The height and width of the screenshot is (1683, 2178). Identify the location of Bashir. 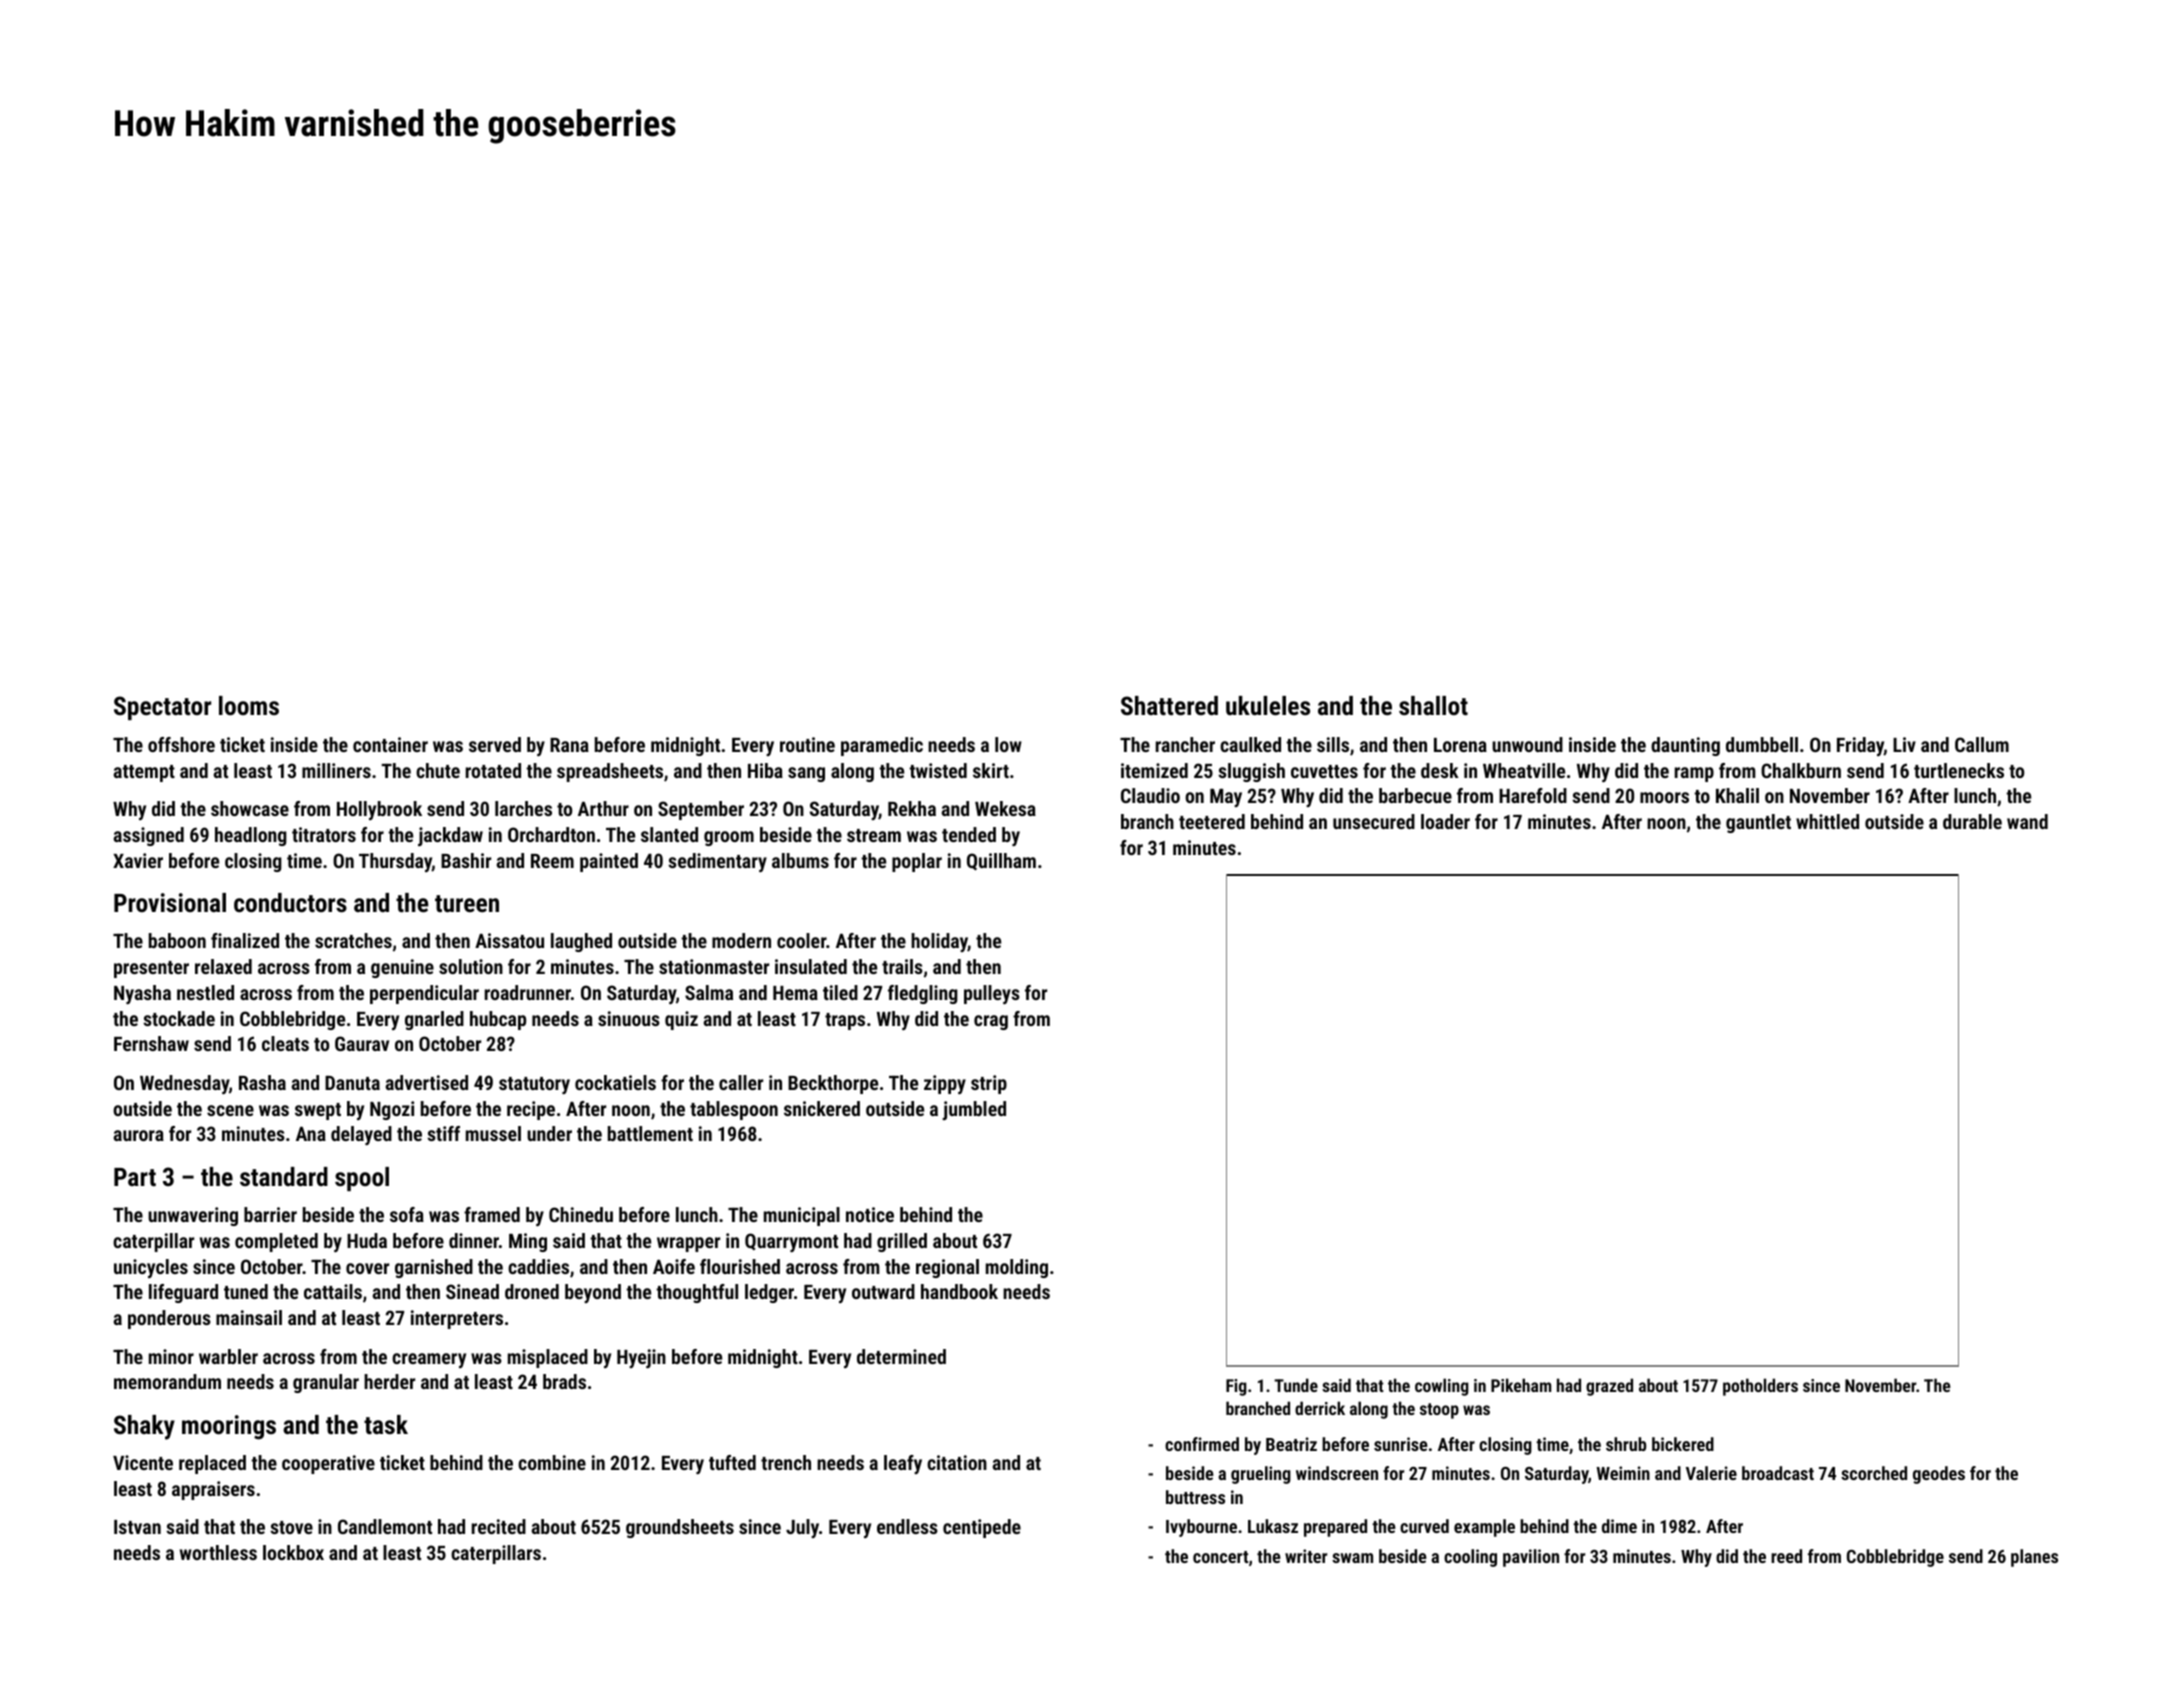
(466, 860).
